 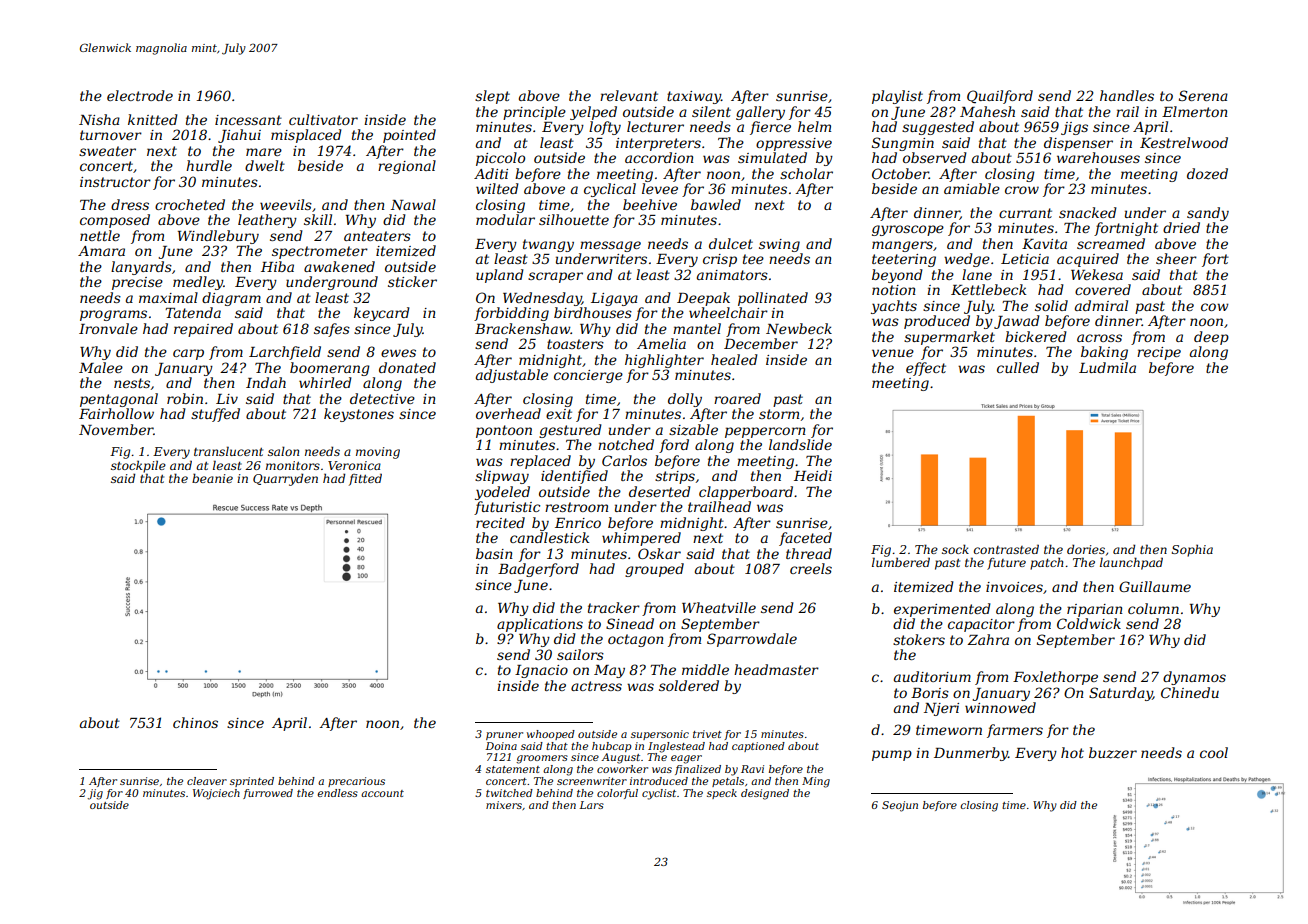 I want to click on taxiway, so click(x=694, y=97).
